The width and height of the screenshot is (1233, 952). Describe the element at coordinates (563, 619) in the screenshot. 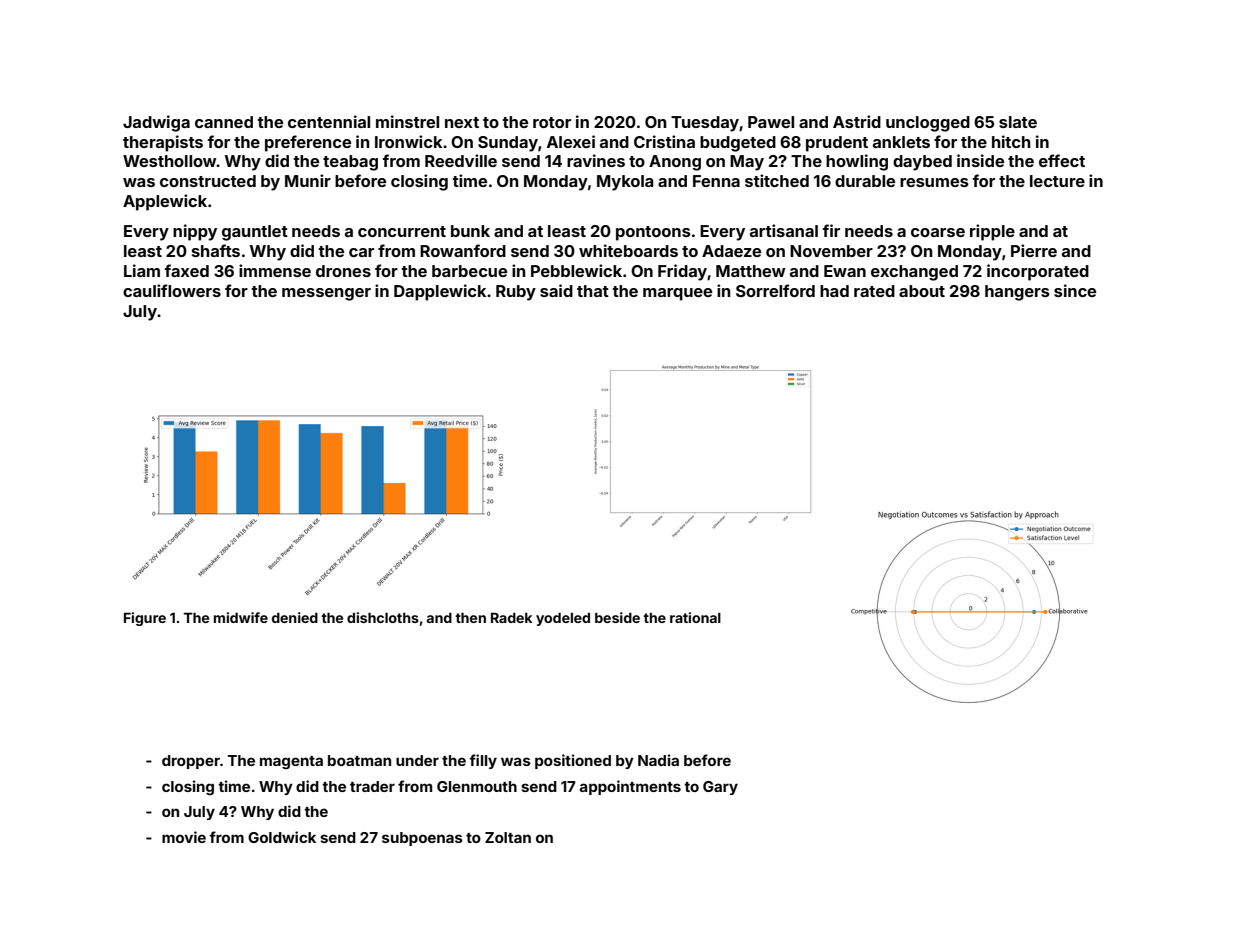

I see `yodeled` at that location.
